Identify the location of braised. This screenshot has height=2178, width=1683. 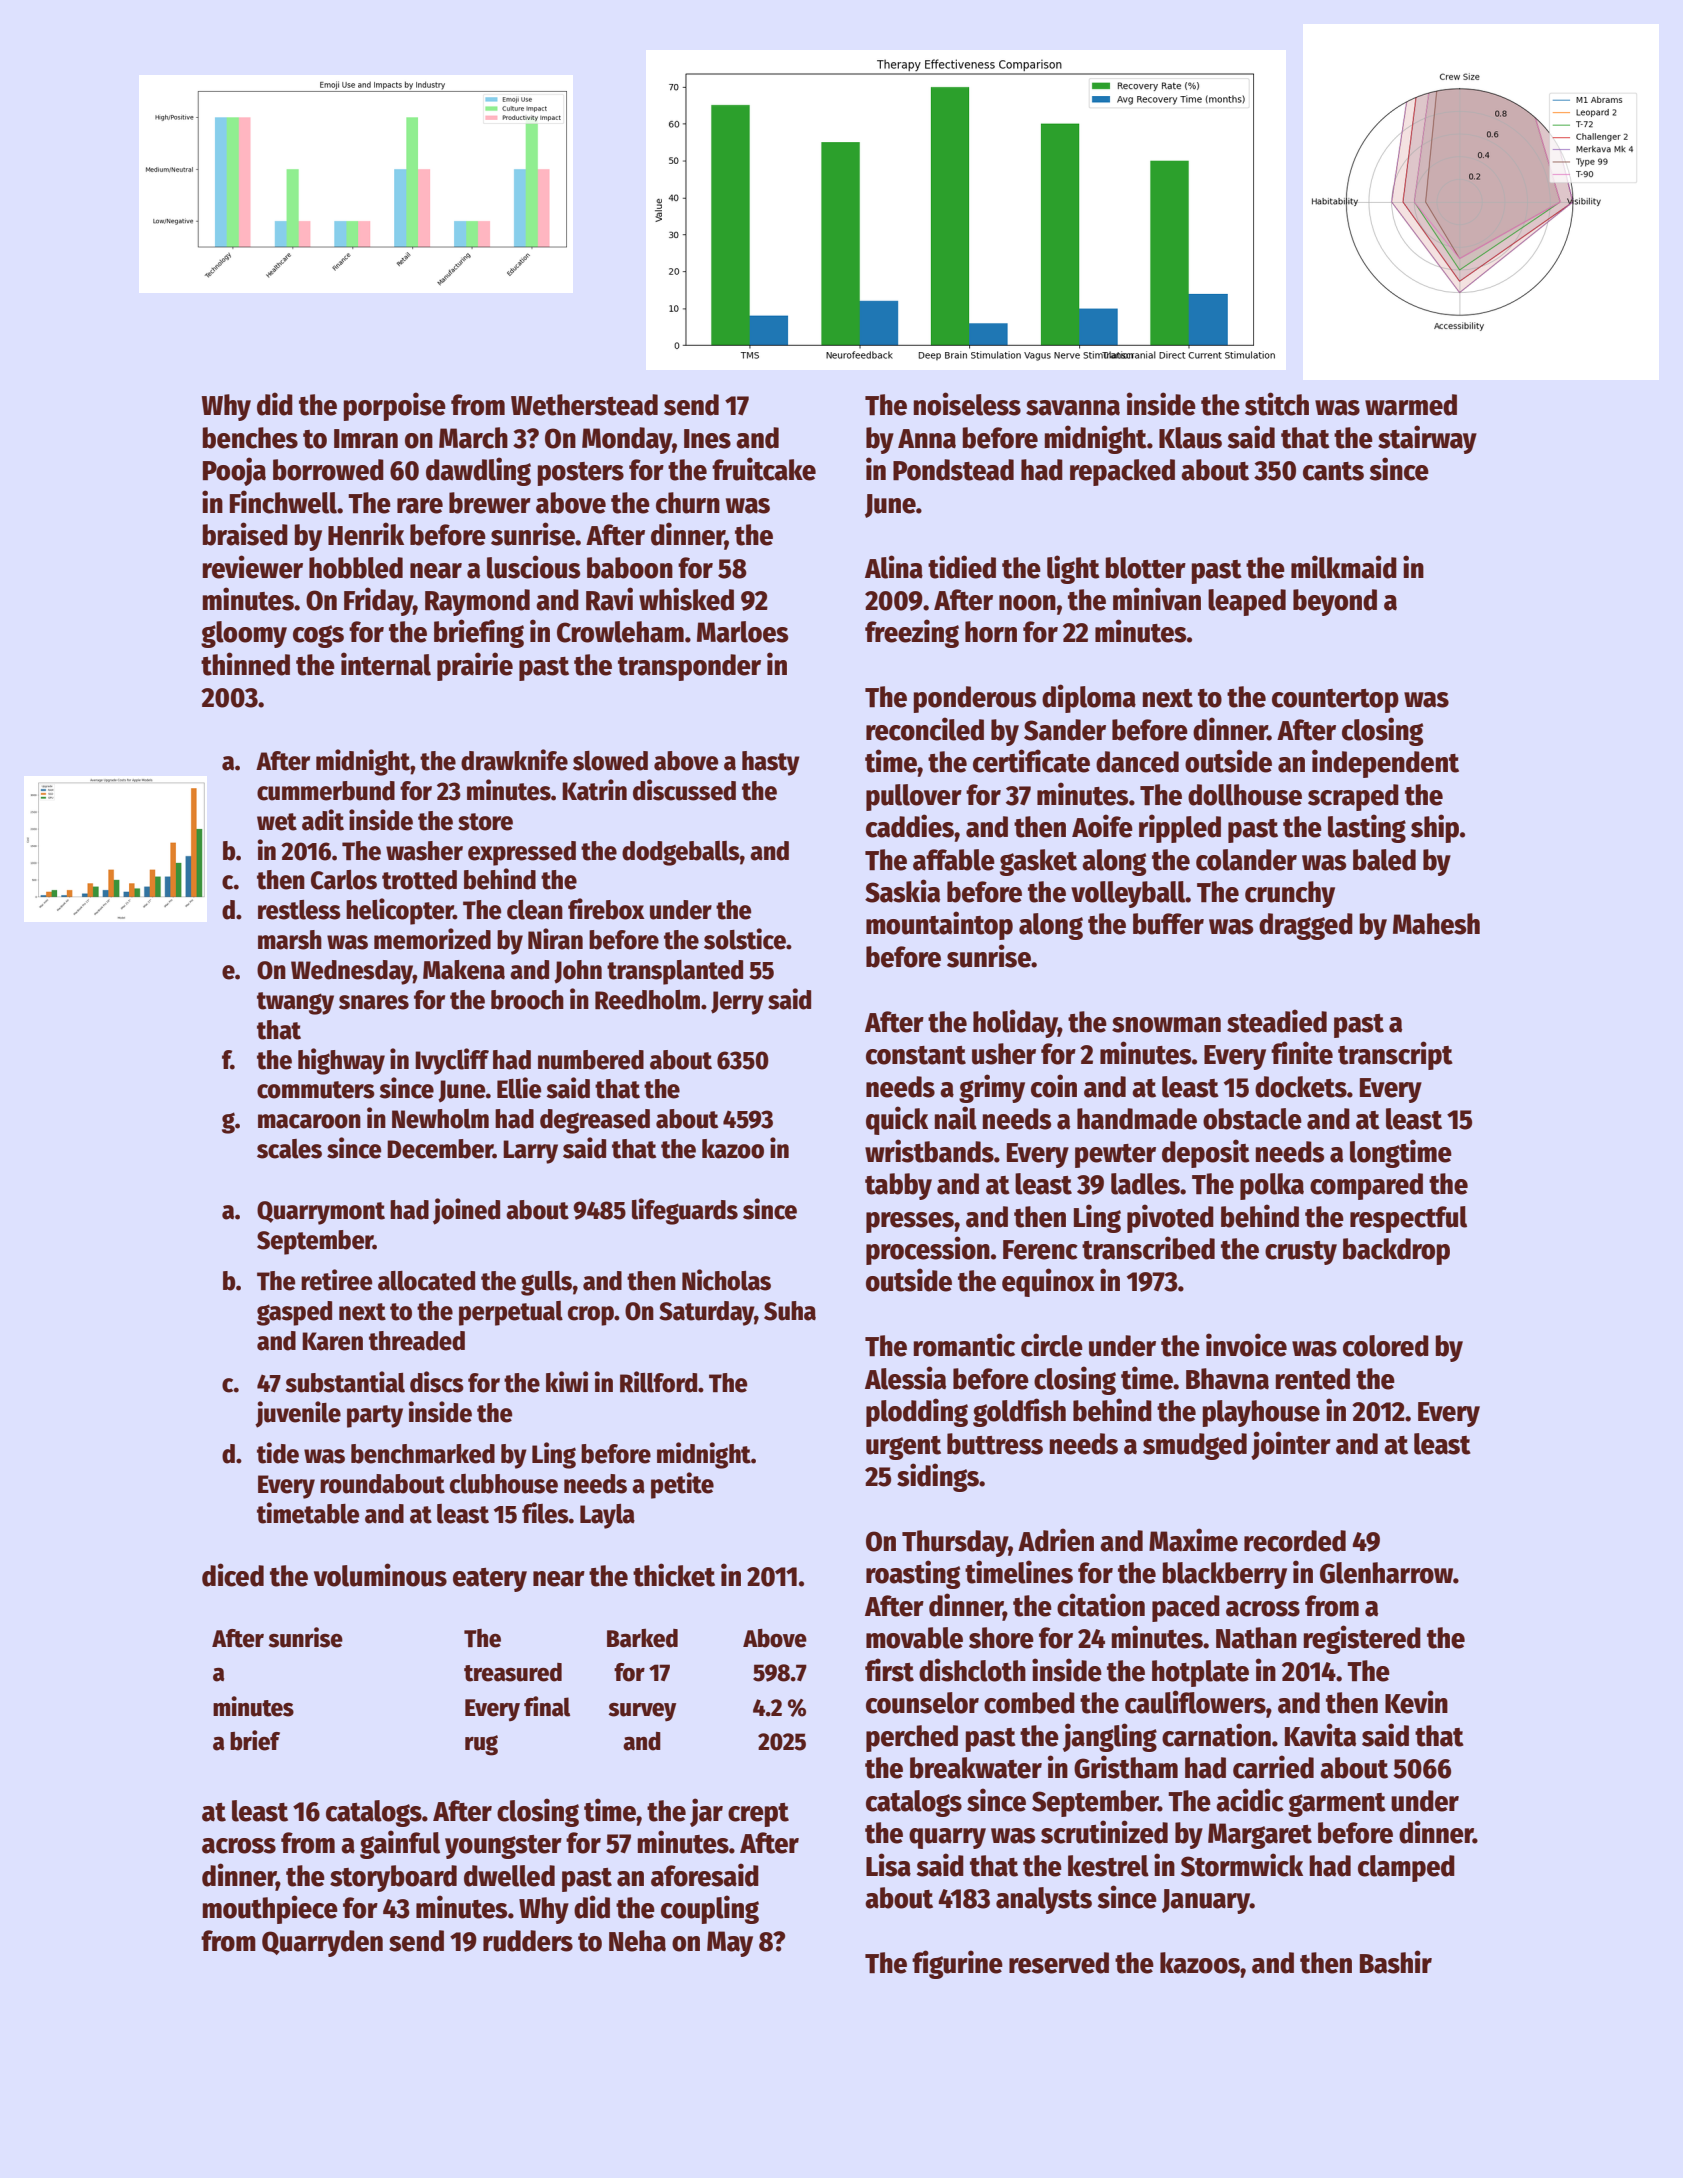
(245, 534).
